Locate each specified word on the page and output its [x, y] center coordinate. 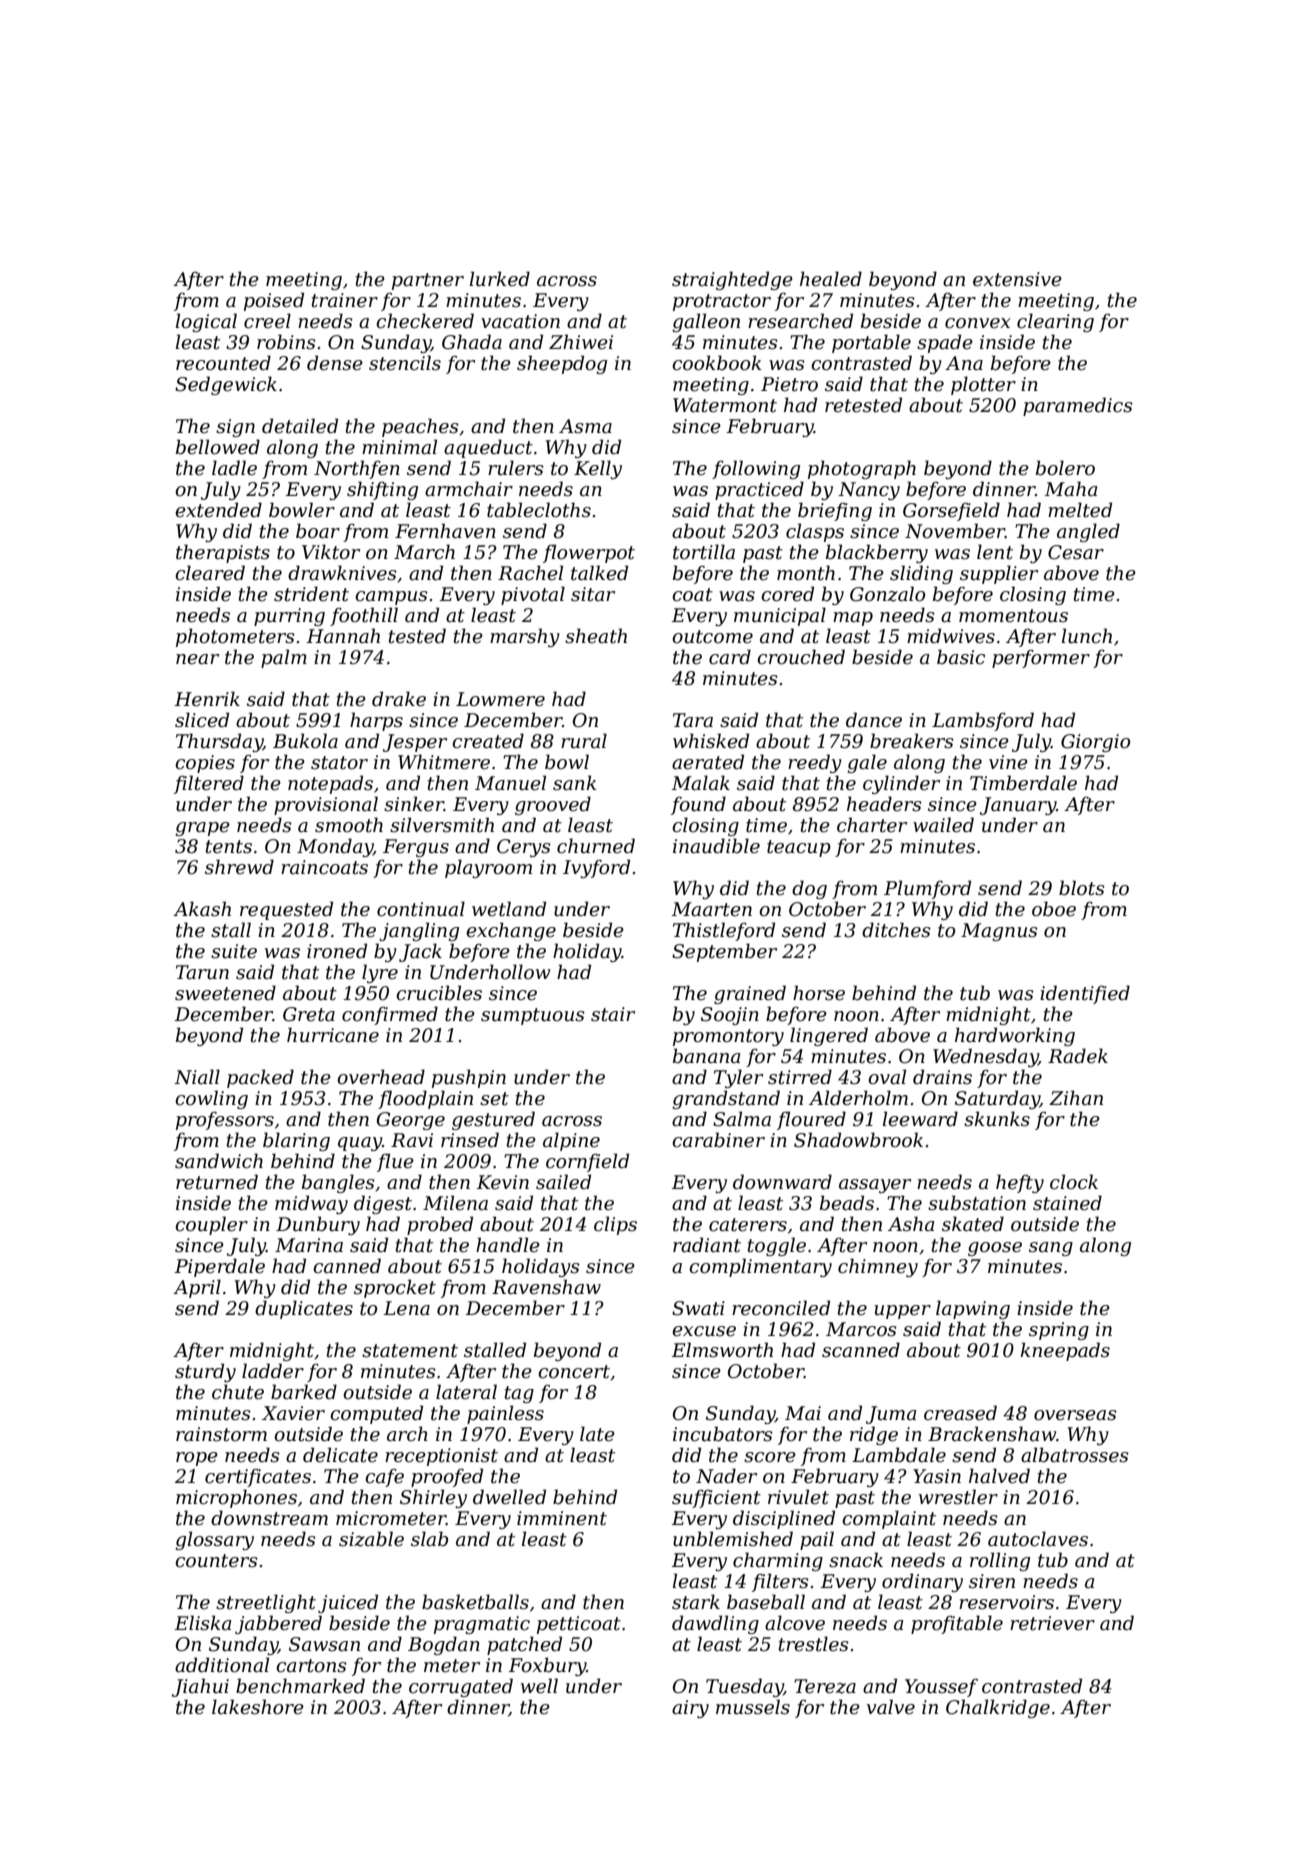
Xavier [293, 1413]
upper [903, 1312]
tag [519, 1394]
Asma [585, 426]
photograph [862, 469]
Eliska [202, 1623]
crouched [801, 657]
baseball [766, 1602]
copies [205, 764]
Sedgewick [226, 385]
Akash [202, 909]
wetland [509, 909]
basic [961, 657]
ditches [896, 930]
